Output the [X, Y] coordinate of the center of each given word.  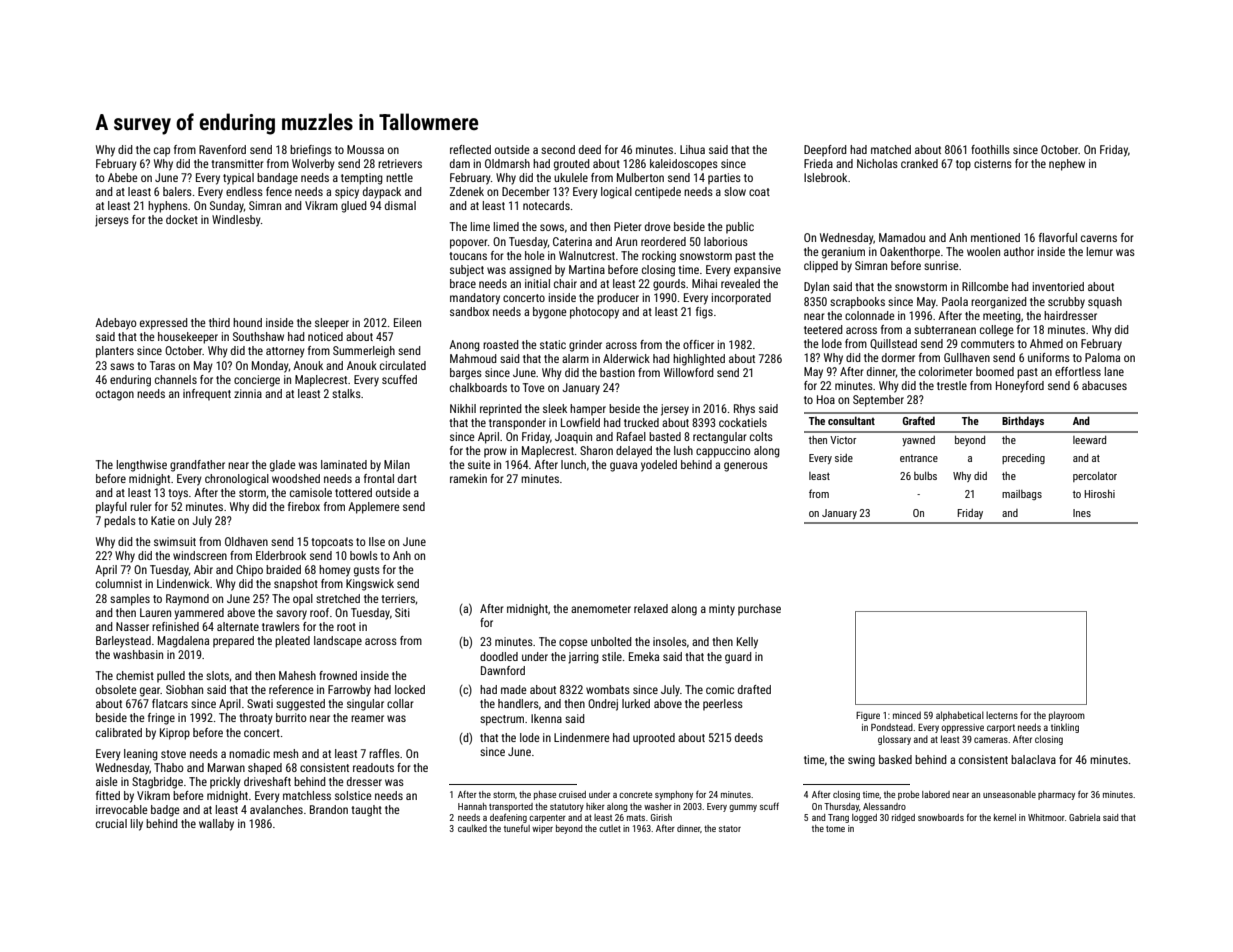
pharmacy [1056, 795]
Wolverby [313, 165]
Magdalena [183, 642]
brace [463, 283]
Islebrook [825, 177]
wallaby [216, 825]
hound [247, 322]
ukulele [571, 177]
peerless [723, 705]
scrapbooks [857, 303]
